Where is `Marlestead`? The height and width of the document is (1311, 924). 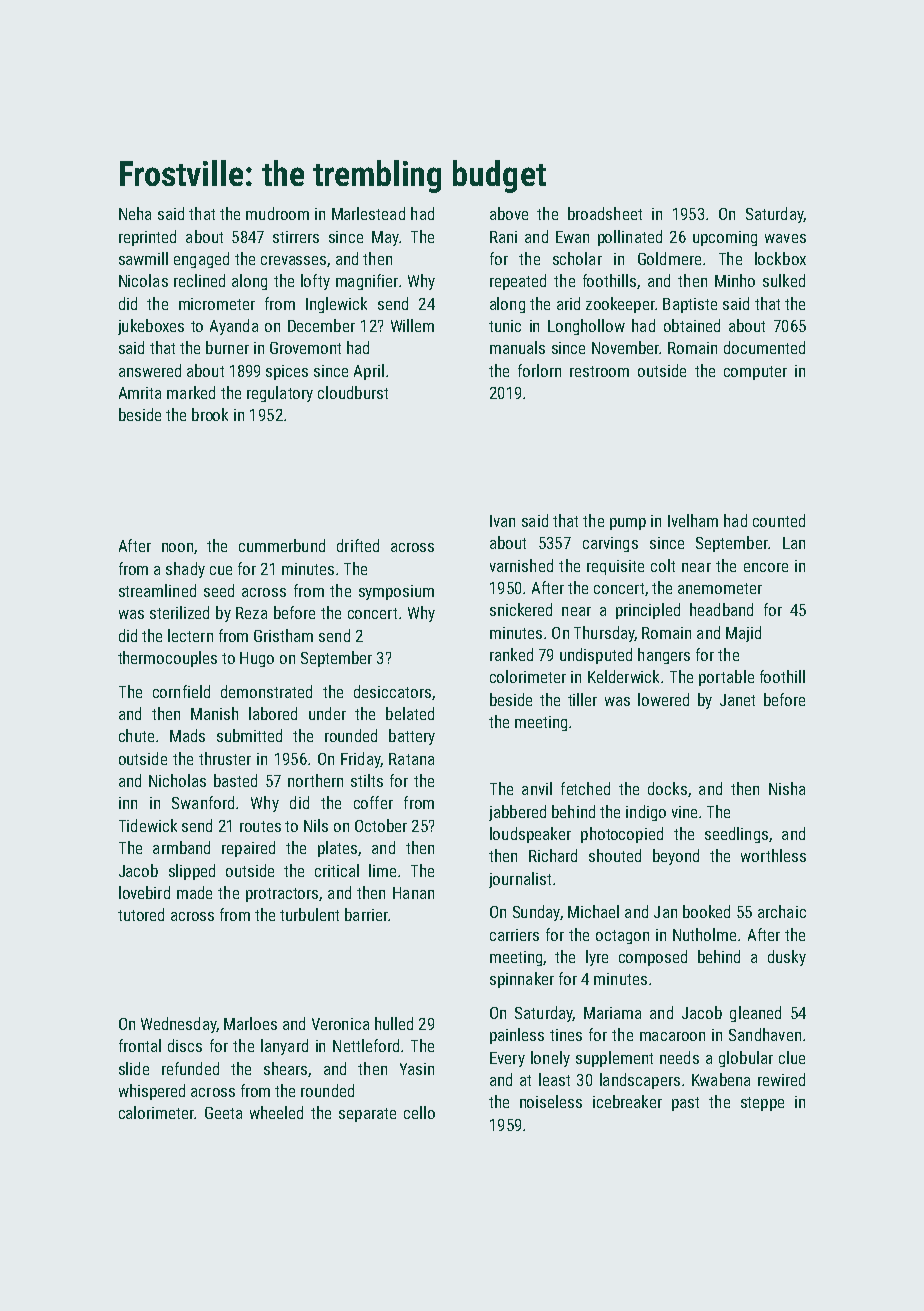 Marlestead is located at coordinates (368, 213).
